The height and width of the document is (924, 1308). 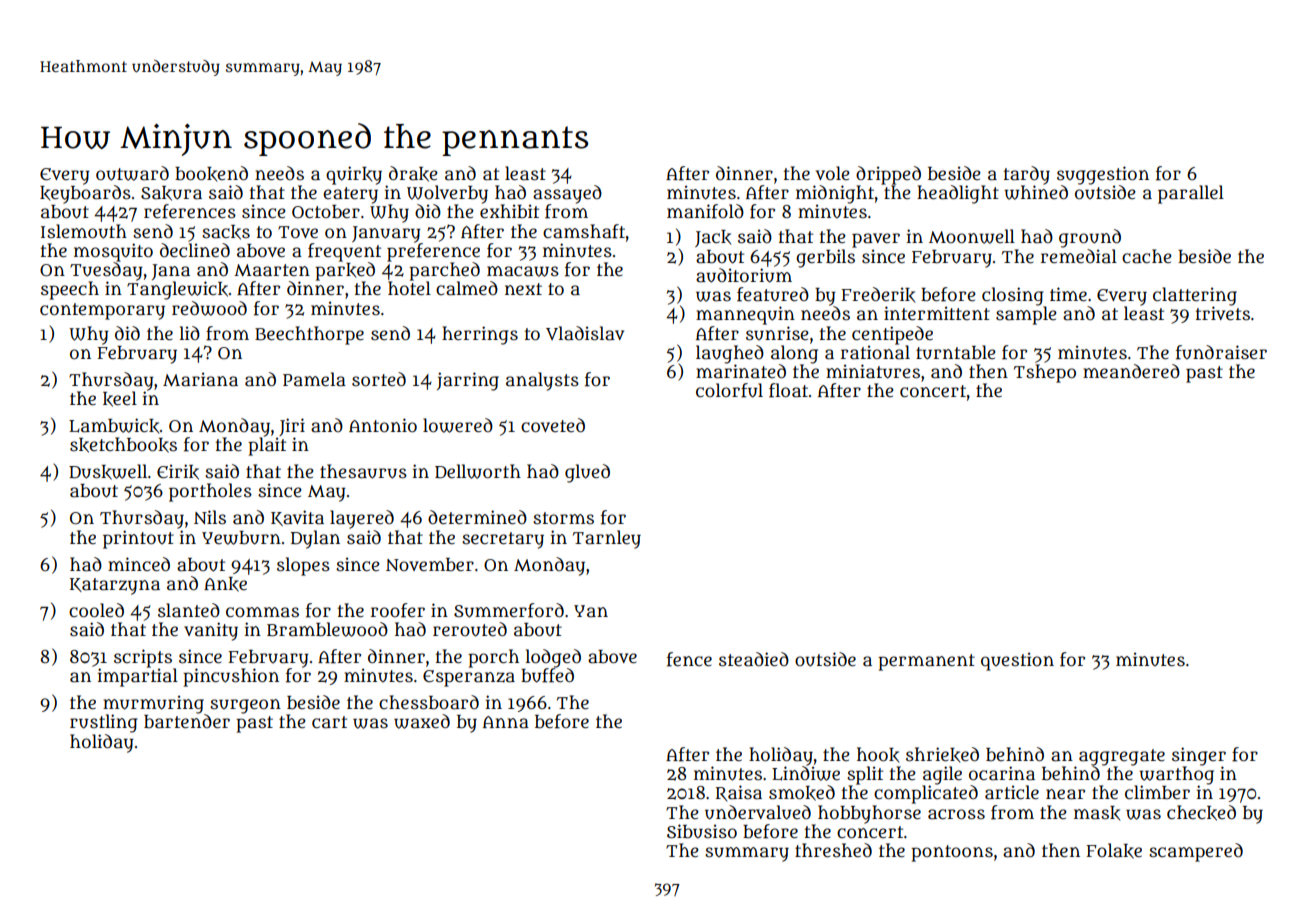 I want to click on question, so click(x=1017, y=661).
